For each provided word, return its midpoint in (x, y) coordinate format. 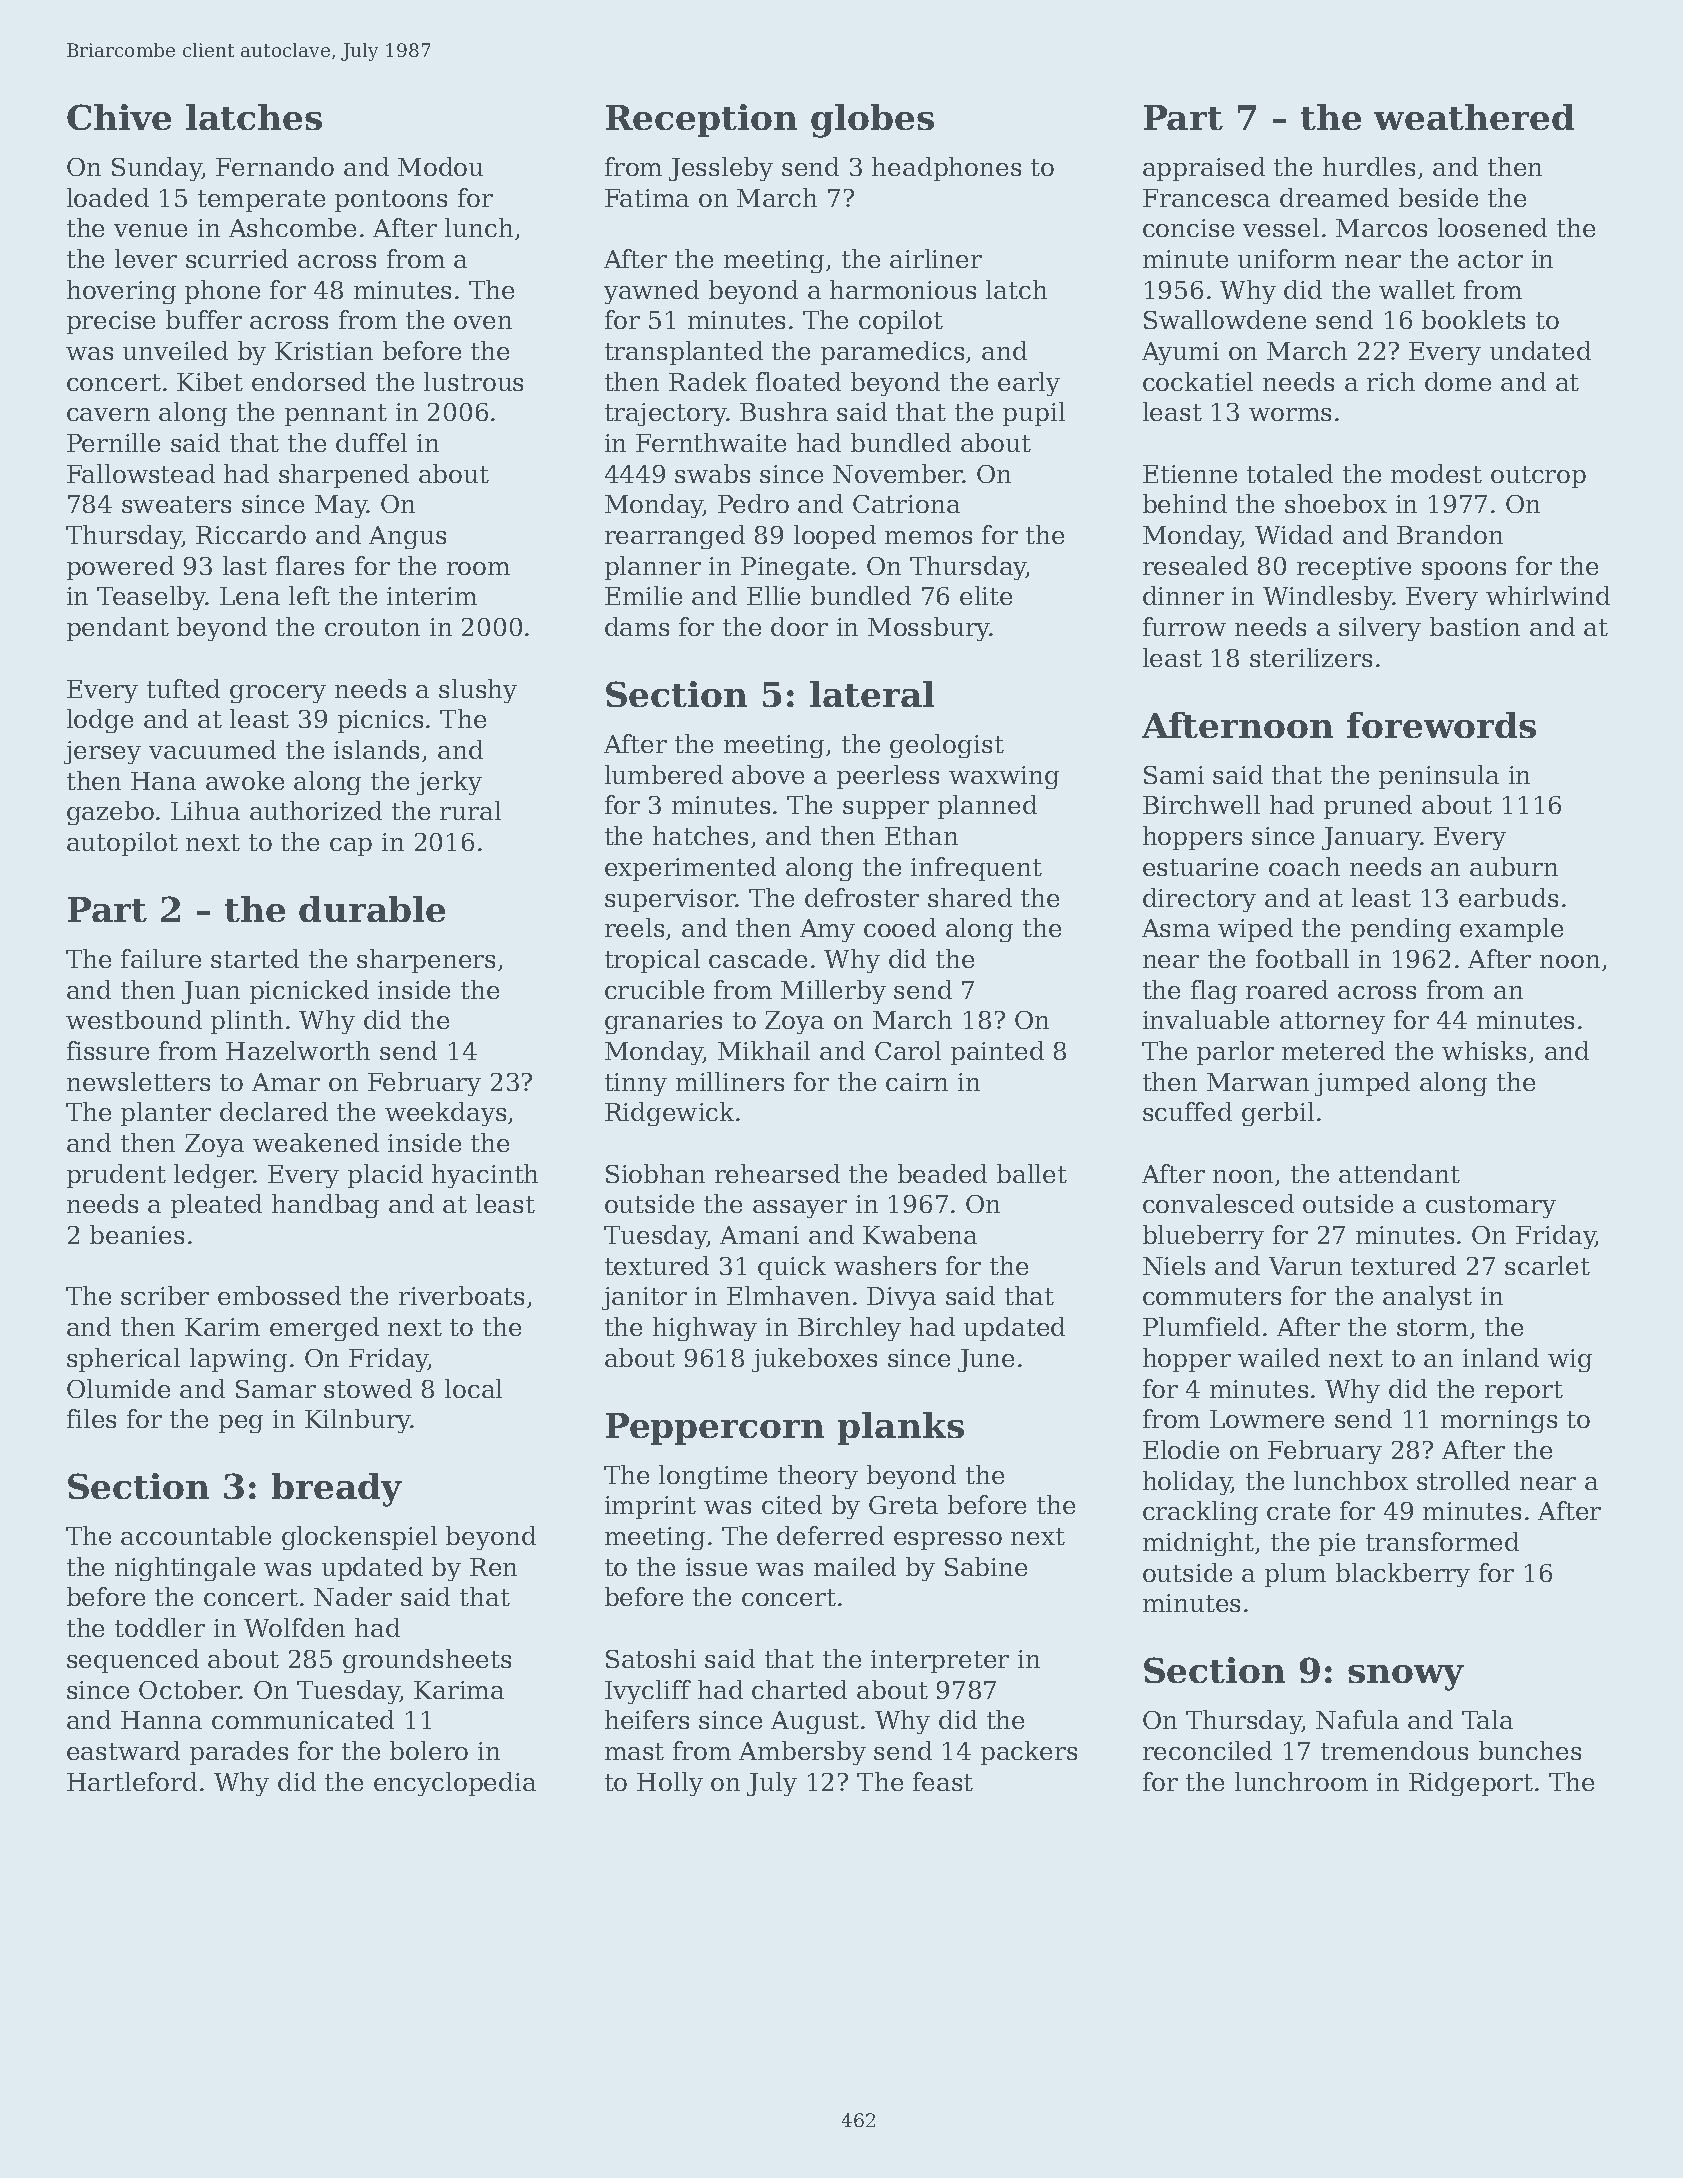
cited (792, 1504)
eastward (123, 1750)
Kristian (324, 351)
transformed (1442, 1541)
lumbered (664, 774)
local (473, 1388)
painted (997, 1053)
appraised (1204, 169)
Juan (211, 992)
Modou (440, 166)
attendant (1399, 1173)
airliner (936, 258)
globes (872, 121)
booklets (1473, 319)
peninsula (1439, 777)
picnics (380, 721)
